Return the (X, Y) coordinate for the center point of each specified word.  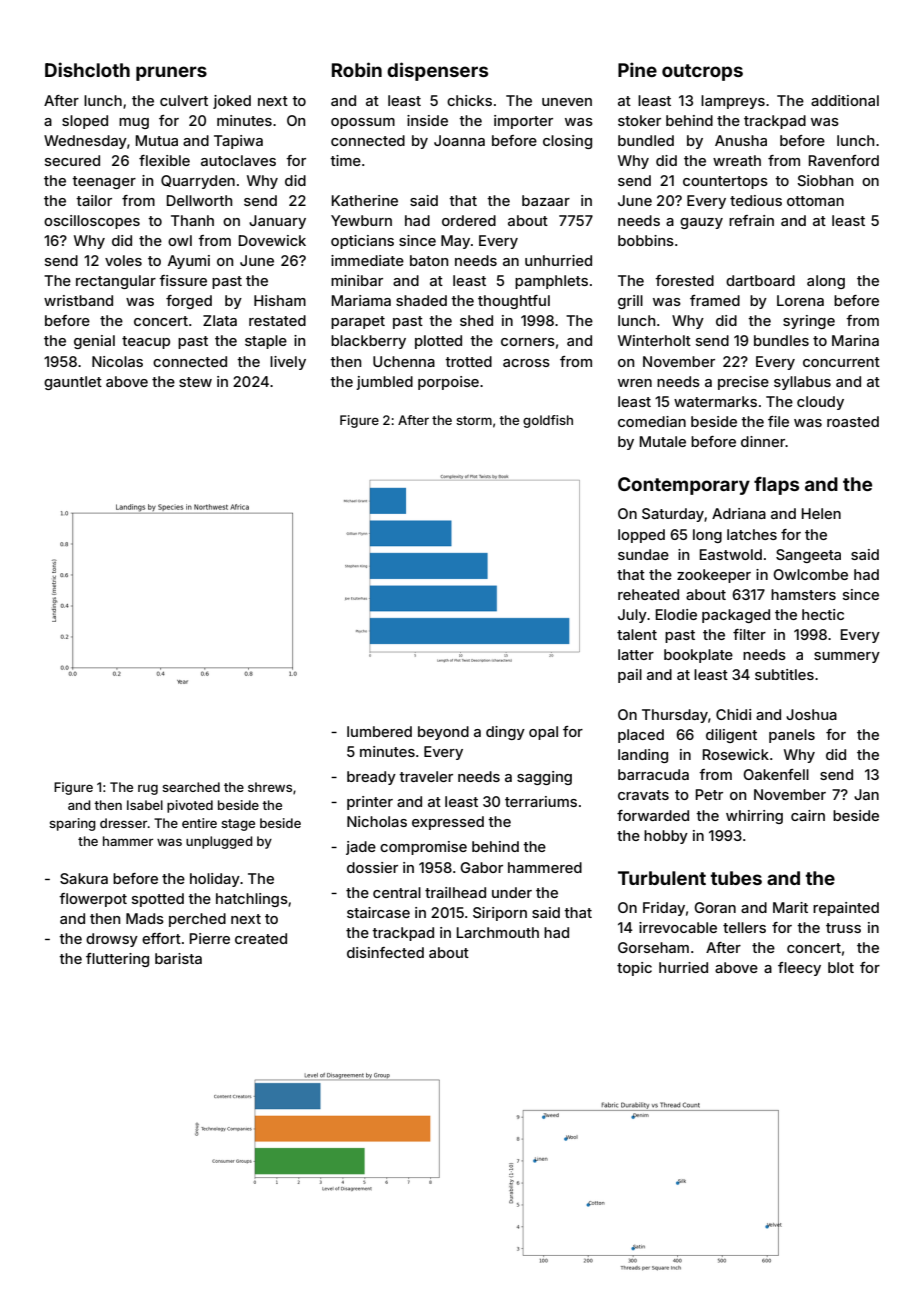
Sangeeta (808, 556)
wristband (78, 300)
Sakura (84, 878)
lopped (641, 536)
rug (148, 790)
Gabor (481, 867)
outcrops (702, 72)
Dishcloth (87, 69)
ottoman (815, 201)
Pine (637, 69)
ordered (469, 220)
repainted (846, 909)
